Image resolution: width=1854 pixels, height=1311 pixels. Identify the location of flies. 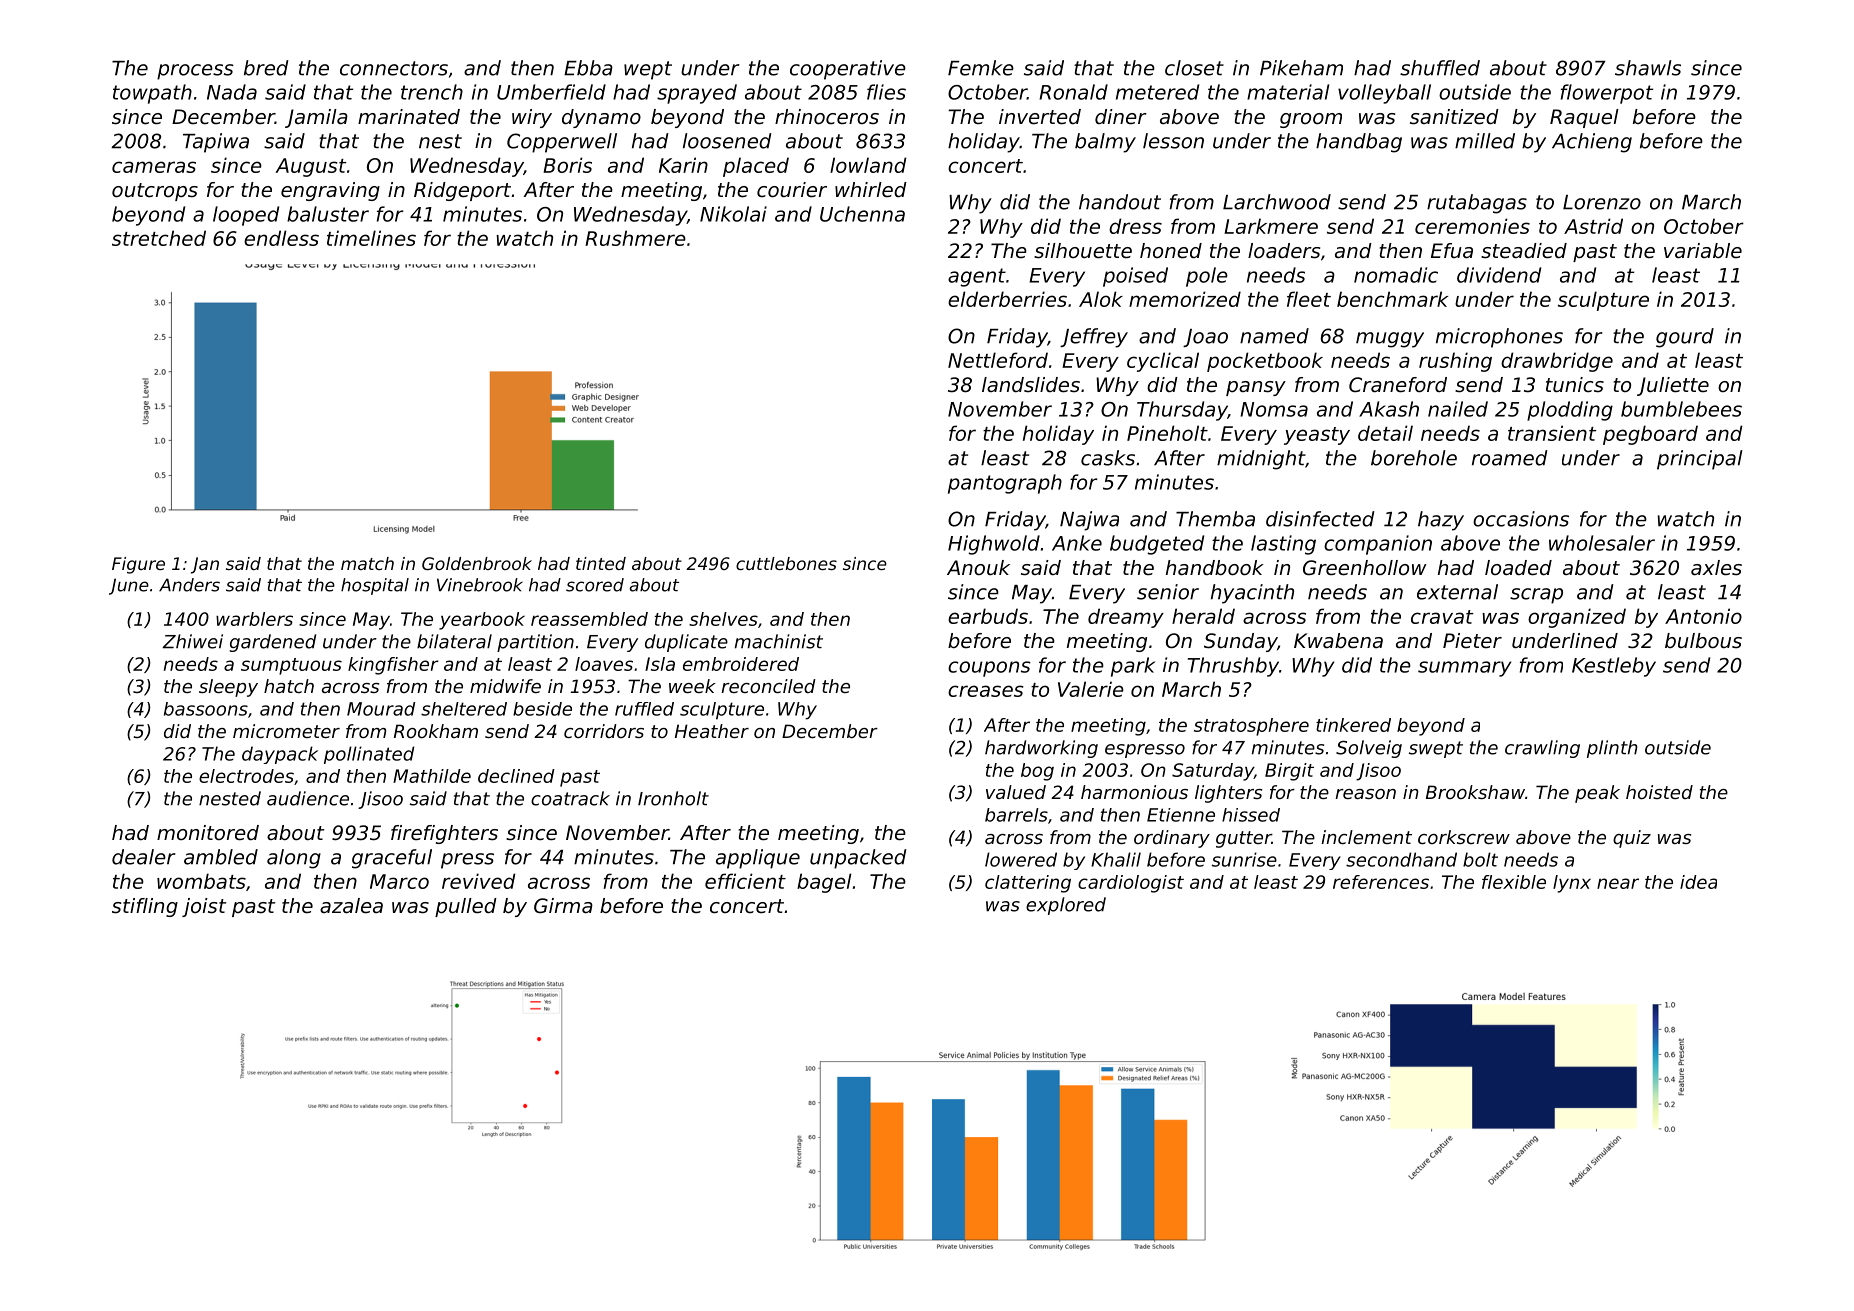
(886, 92).
